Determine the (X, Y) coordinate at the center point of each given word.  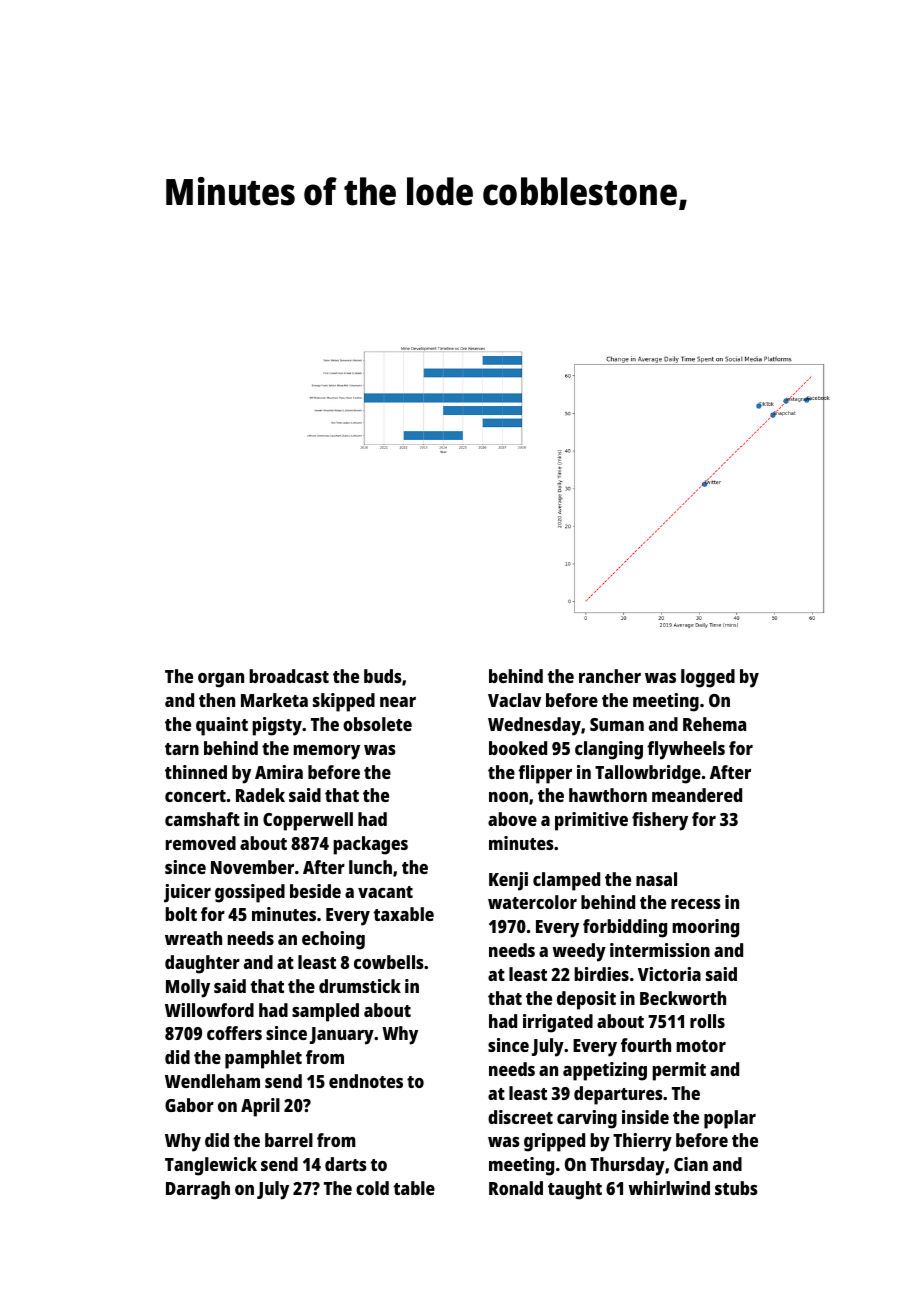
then (217, 700)
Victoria (669, 974)
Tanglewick (211, 1166)
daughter (202, 964)
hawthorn (608, 795)
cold (372, 1188)
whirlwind (669, 1188)
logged (708, 678)
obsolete (377, 724)
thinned (196, 772)
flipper (545, 774)
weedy (579, 952)
